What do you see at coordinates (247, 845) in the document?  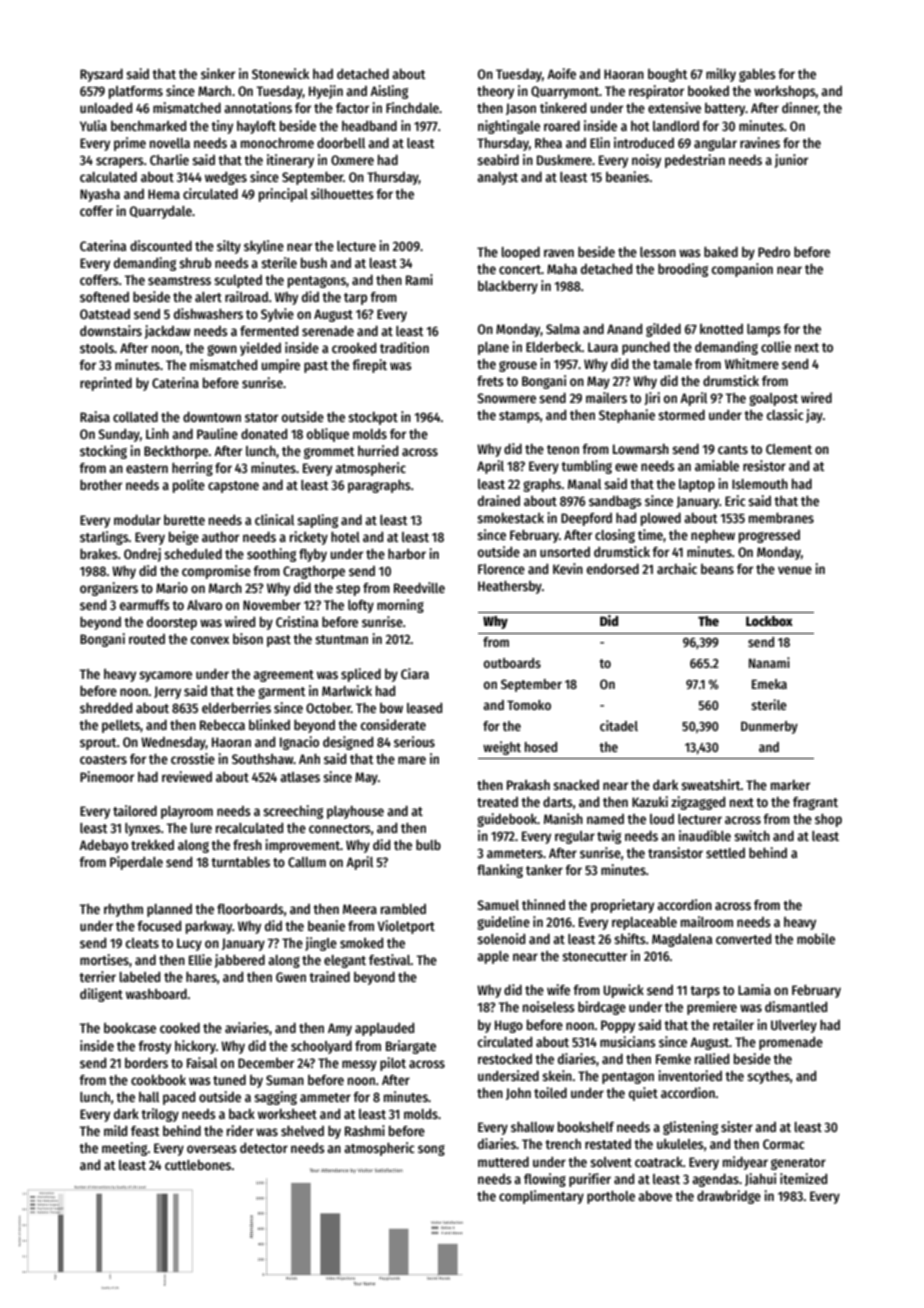 I see `fresh` at bounding box center [247, 845].
